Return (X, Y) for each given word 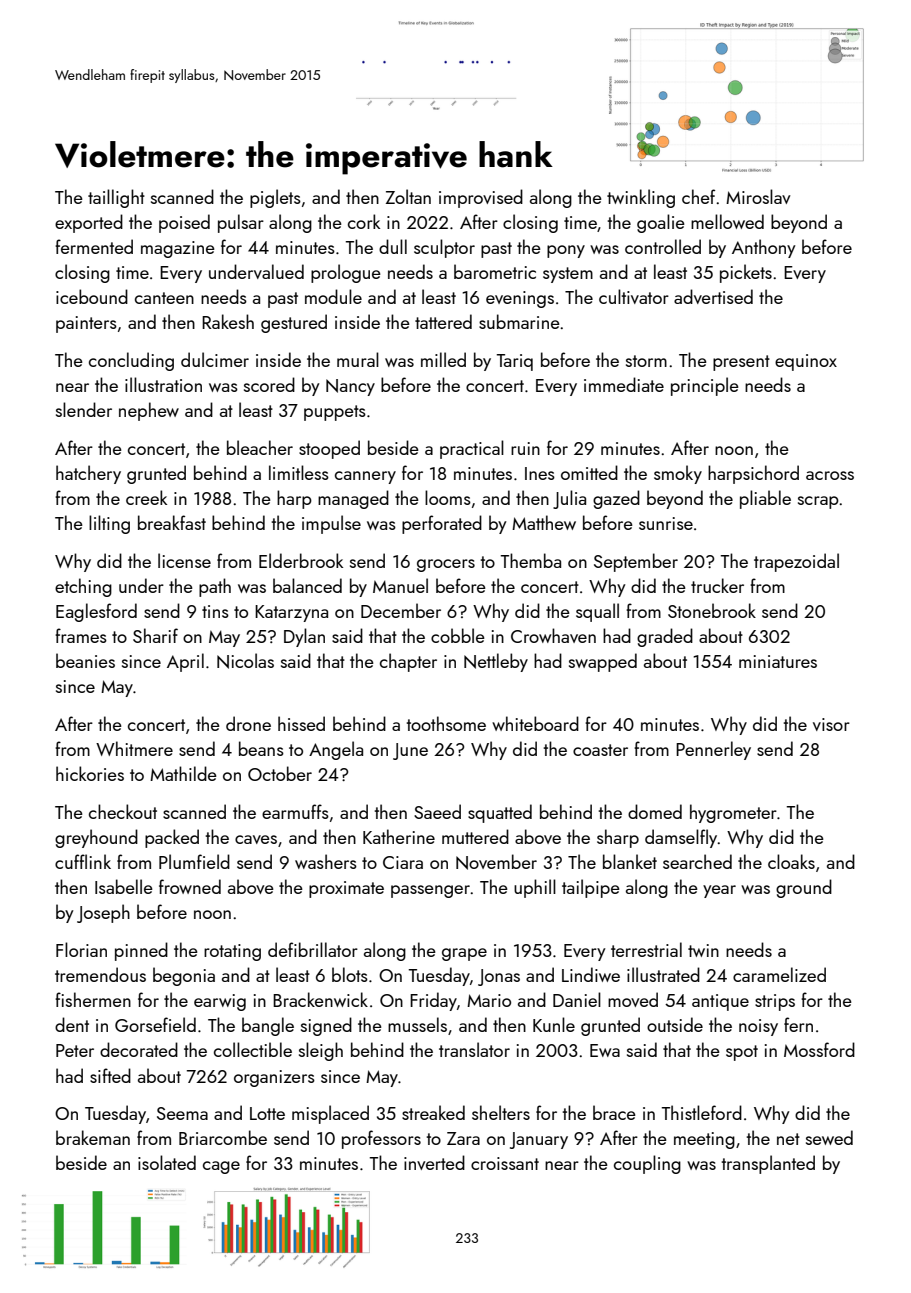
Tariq (515, 362)
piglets (275, 198)
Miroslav (758, 196)
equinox (806, 362)
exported (89, 223)
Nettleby (496, 662)
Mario (489, 1000)
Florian (81, 949)
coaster (600, 750)
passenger (430, 891)
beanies (85, 660)
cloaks (791, 861)
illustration (163, 384)
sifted (110, 1075)
